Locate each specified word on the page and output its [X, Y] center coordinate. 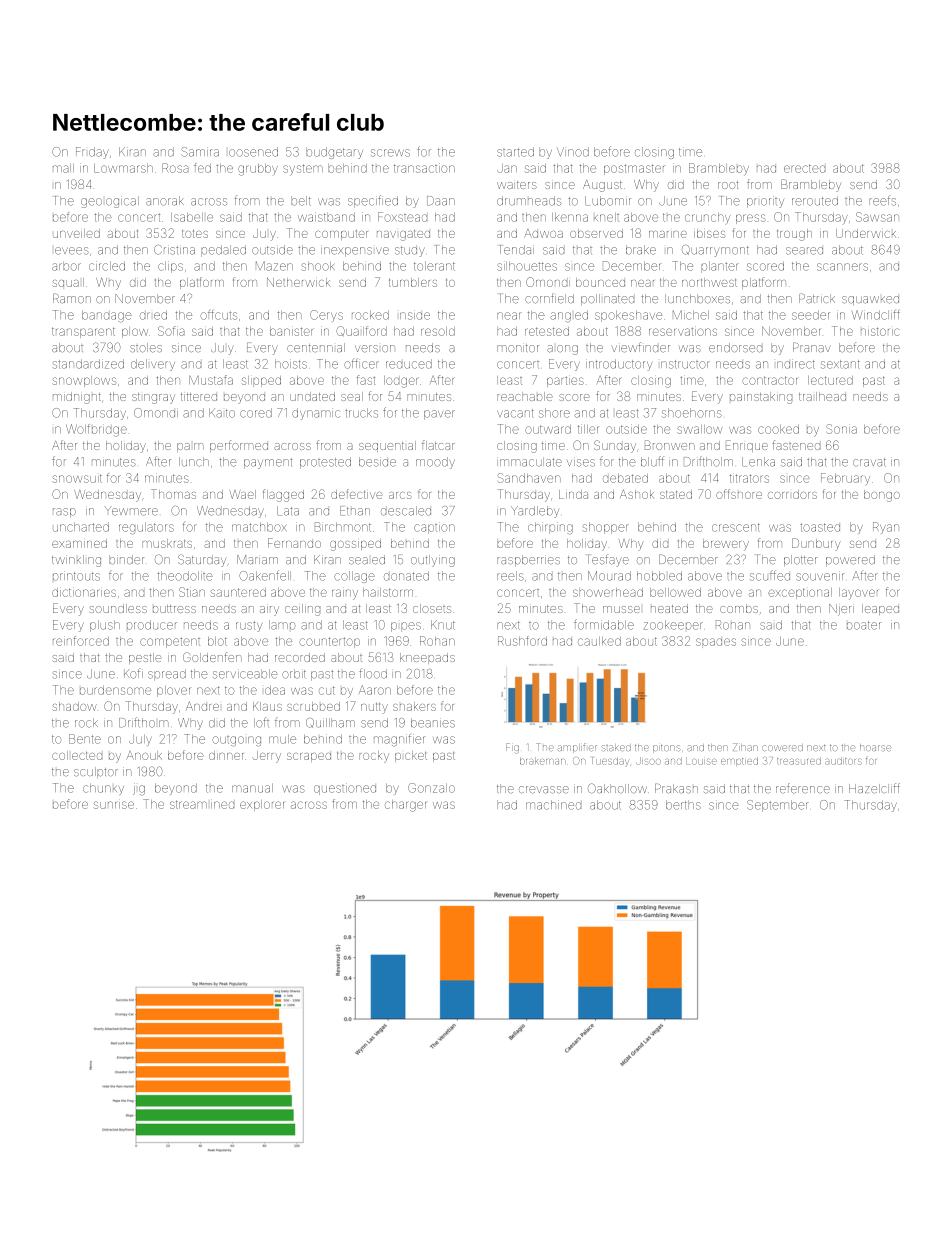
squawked [870, 300]
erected [804, 168]
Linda [573, 494]
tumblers [413, 282]
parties [565, 382]
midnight [77, 398]
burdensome [115, 690]
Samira [200, 152]
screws [390, 153]
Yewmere [131, 511]
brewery [726, 545]
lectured [830, 380]
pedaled [223, 250]
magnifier [399, 740]
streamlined [202, 804]
